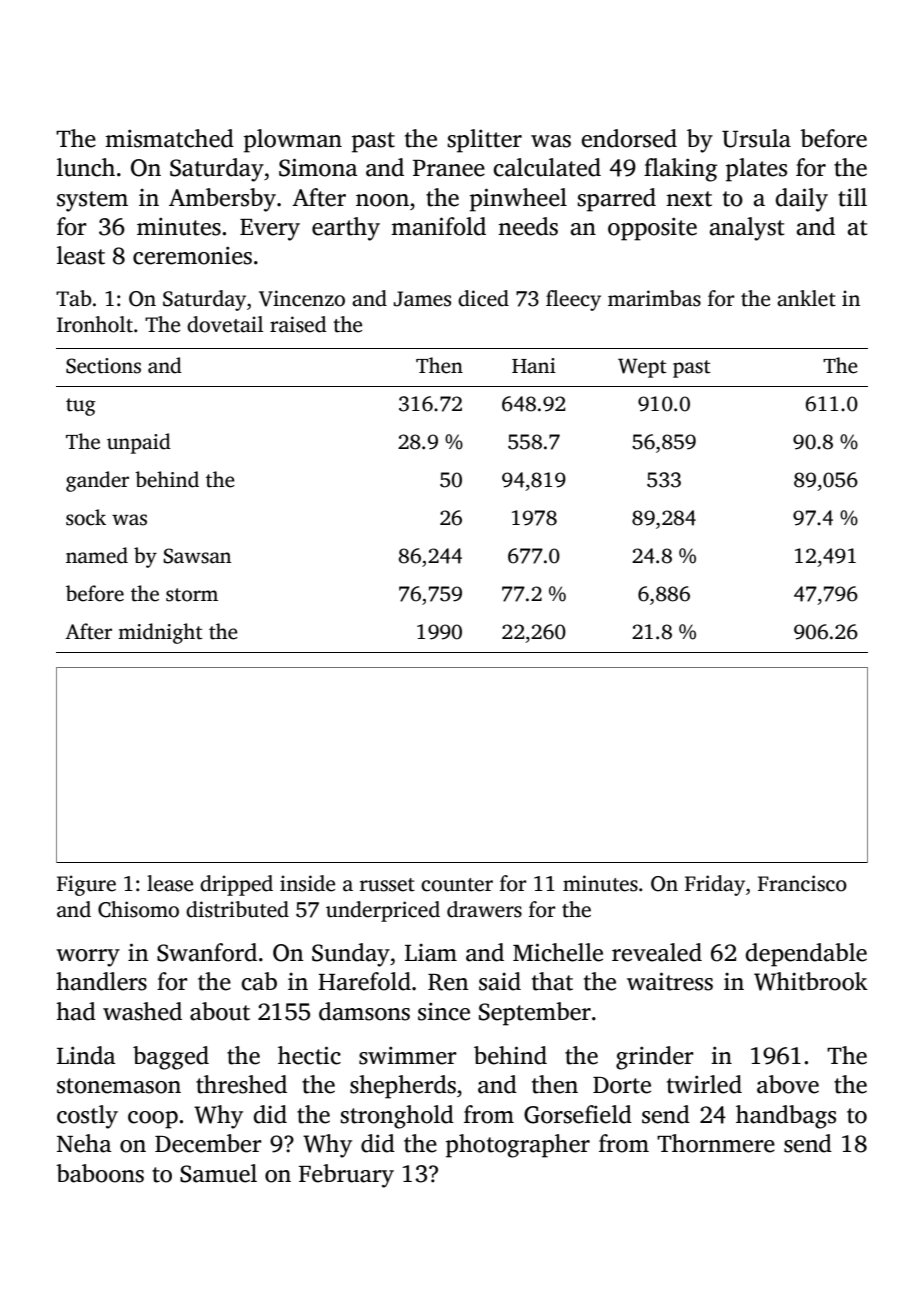  What do you see at coordinates (298, 324) in the screenshot?
I see `raised` at bounding box center [298, 324].
